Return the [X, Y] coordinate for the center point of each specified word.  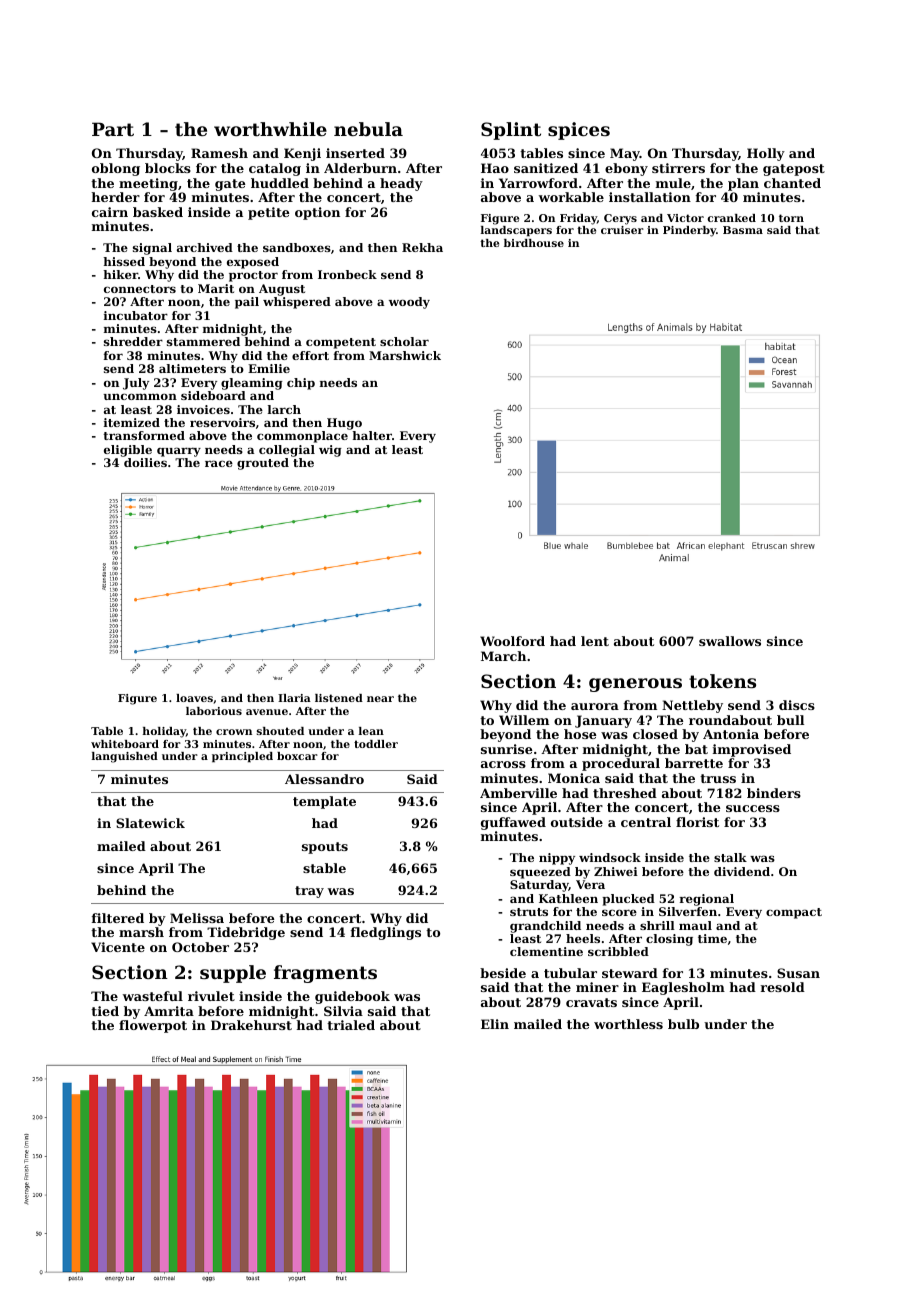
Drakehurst [251, 1025]
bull [790, 720]
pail [247, 303]
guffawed [513, 823]
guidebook [352, 997]
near [380, 699]
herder [115, 197]
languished [124, 757]
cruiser [622, 230]
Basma [743, 230]
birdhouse [534, 243]
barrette [694, 763]
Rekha [422, 247]
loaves [194, 698]
